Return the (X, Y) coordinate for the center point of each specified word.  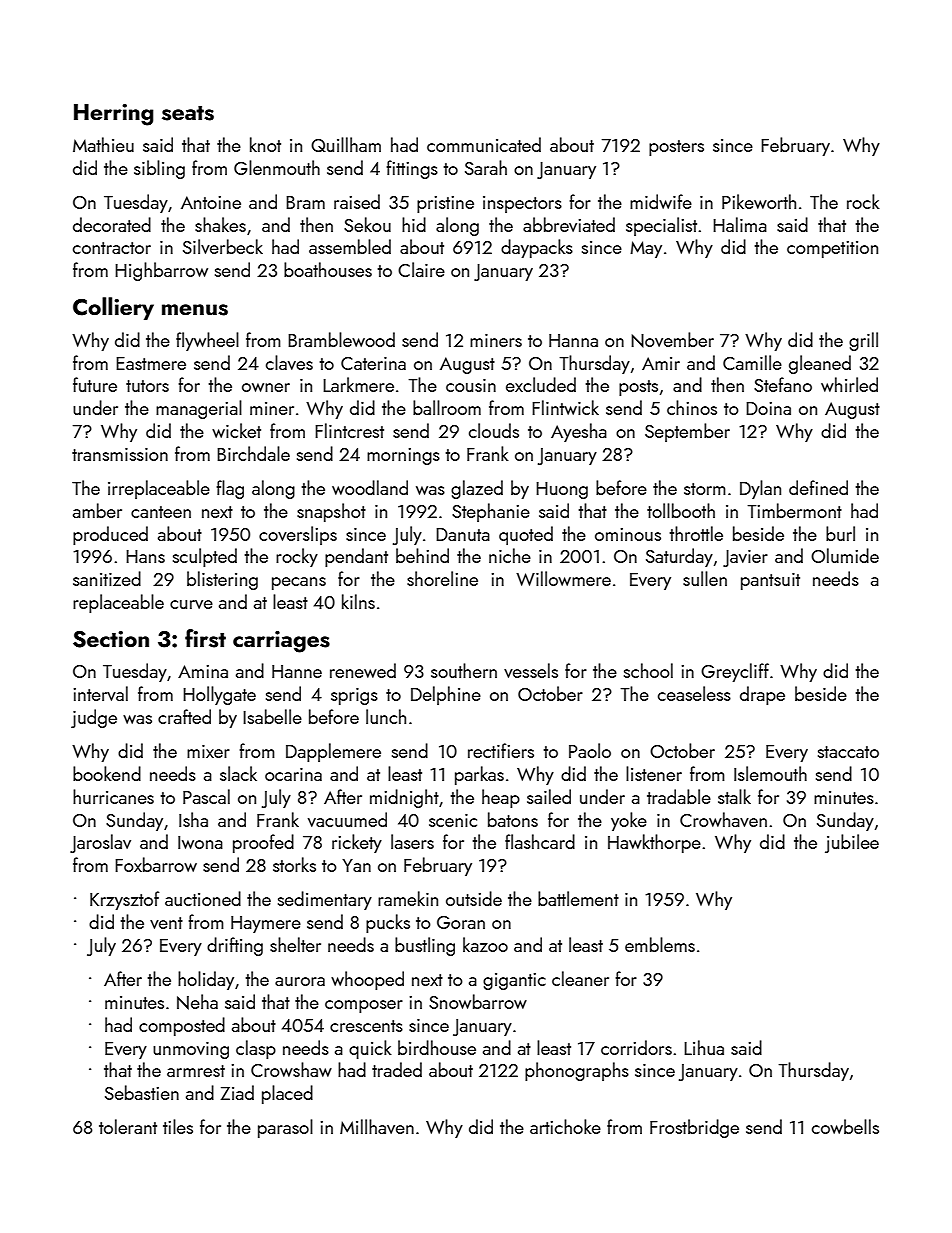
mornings (403, 456)
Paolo (590, 750)
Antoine (211, 202)
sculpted (205, 557)
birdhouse (437, 1047)
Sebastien (142, 1092)
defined (818, 487)
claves (289, 362)
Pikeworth (759, 201)
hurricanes (113, 796)
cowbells (845, 1126)
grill (863, 341)
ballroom (447, 407)
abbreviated (569, 224)
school (648, 670)
